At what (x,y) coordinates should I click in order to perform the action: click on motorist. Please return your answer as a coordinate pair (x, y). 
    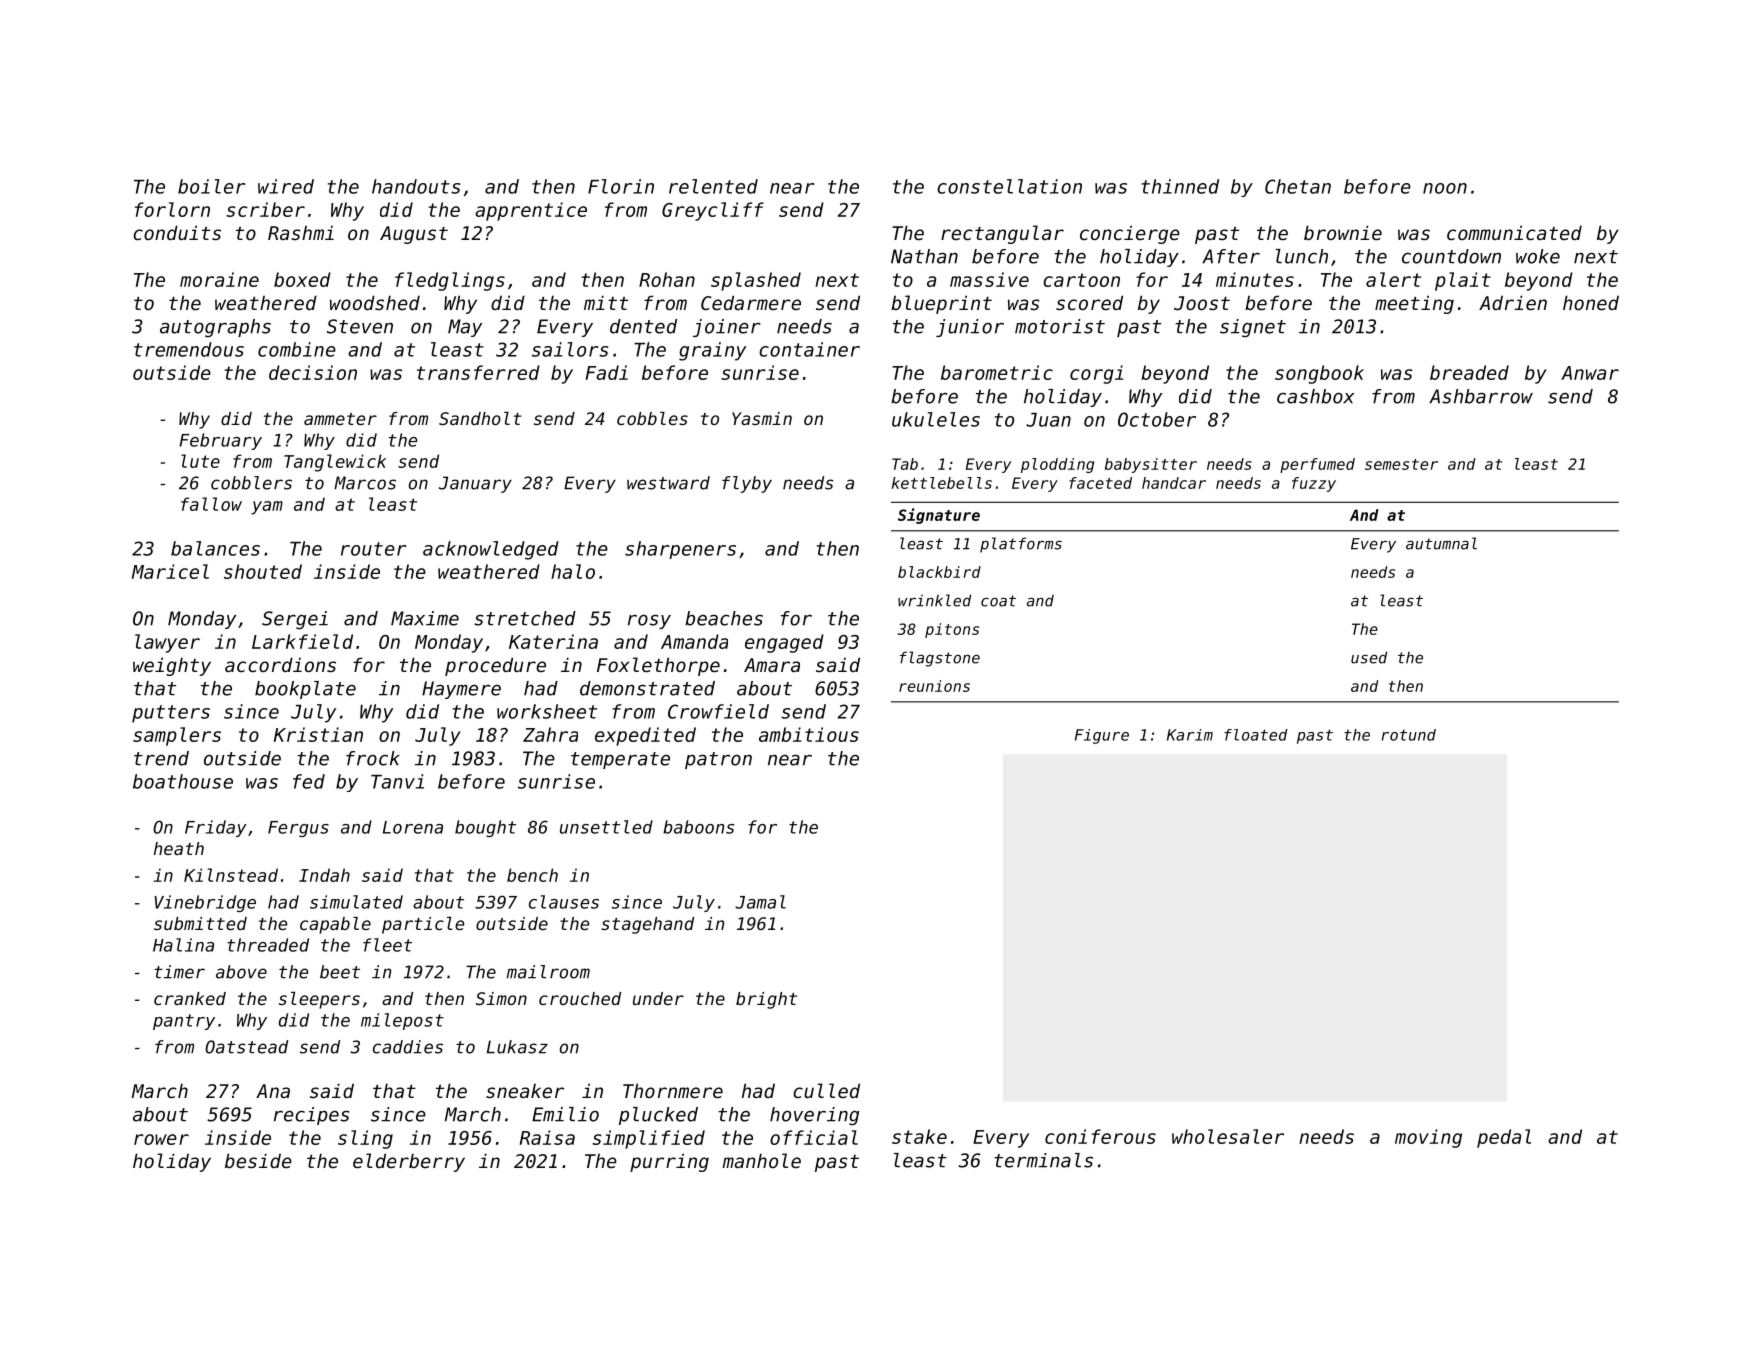
    Looking at the image, I should click on (1060, 326).
